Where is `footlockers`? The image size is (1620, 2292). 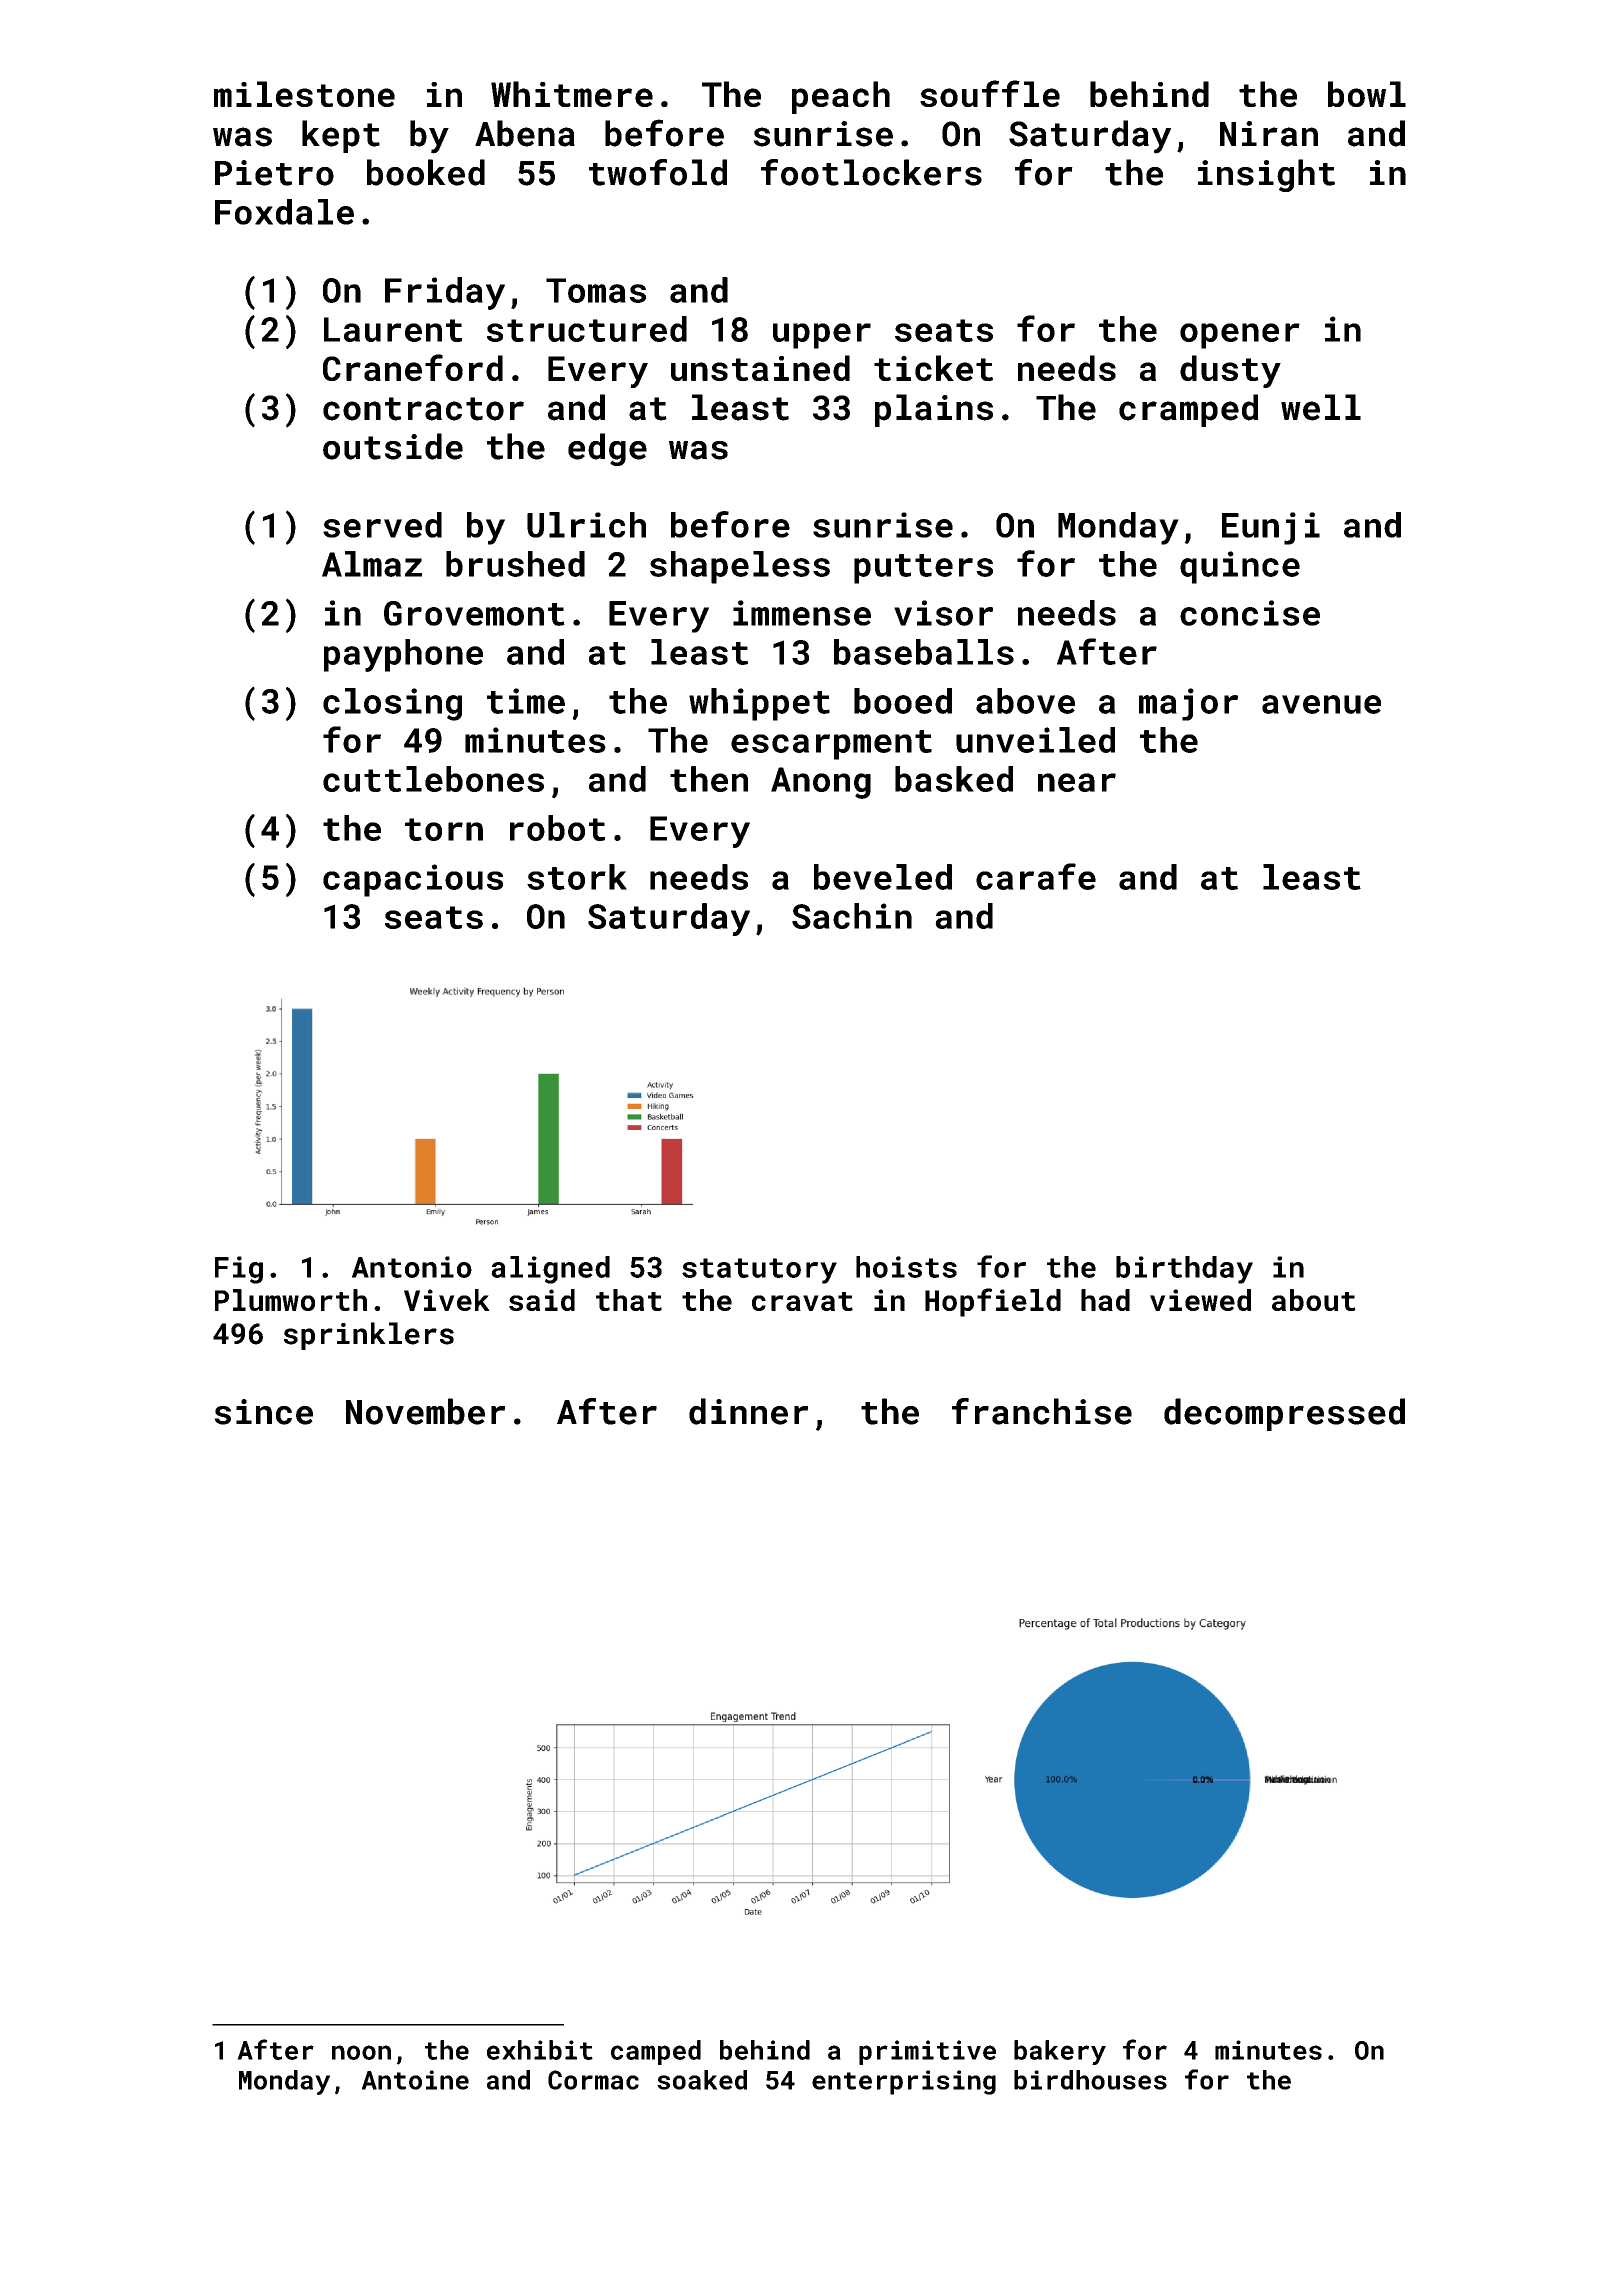
footlockers is located at coordinates (871, 172).
